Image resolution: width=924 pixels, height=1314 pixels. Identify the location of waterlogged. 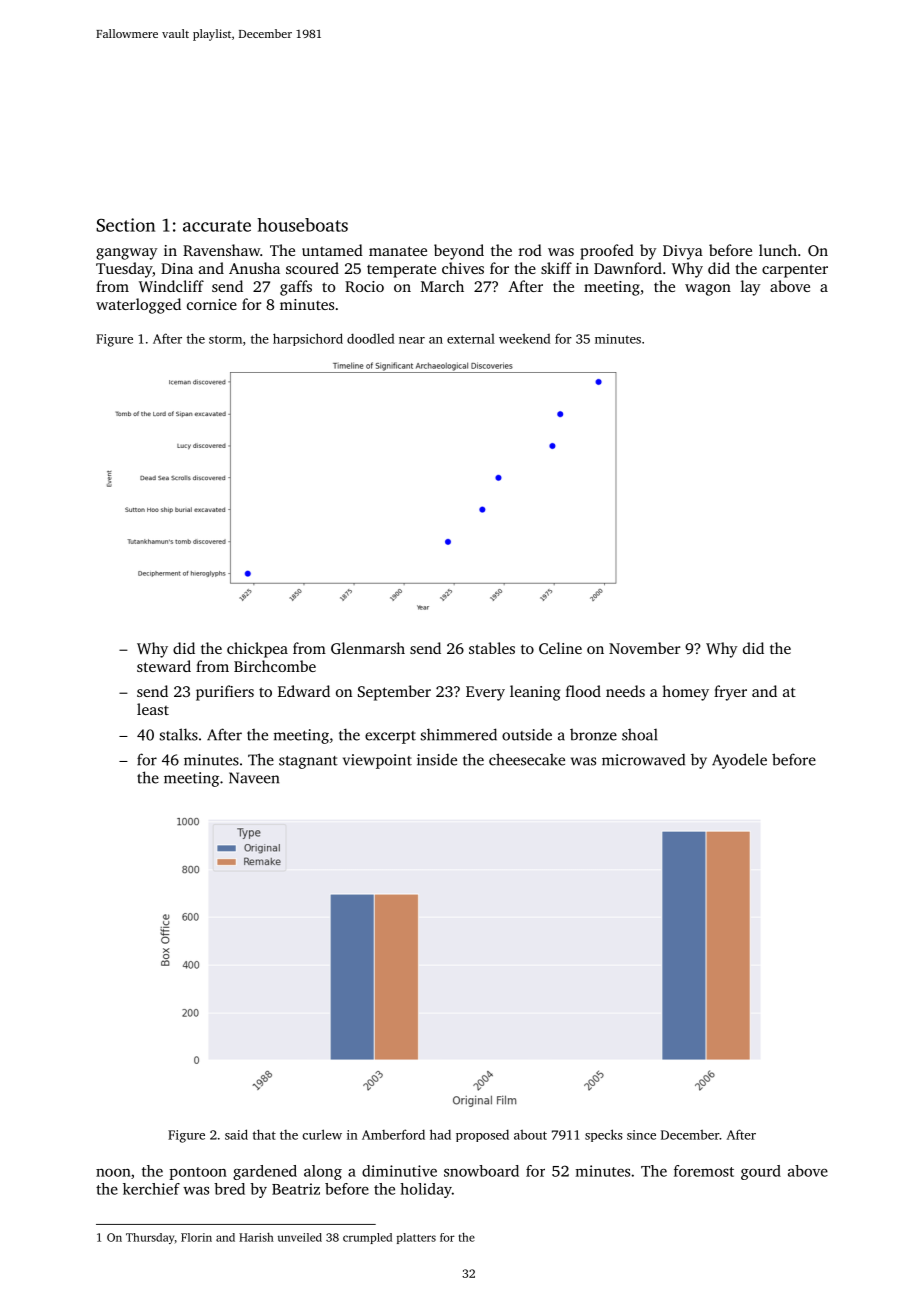
(138, 306).
